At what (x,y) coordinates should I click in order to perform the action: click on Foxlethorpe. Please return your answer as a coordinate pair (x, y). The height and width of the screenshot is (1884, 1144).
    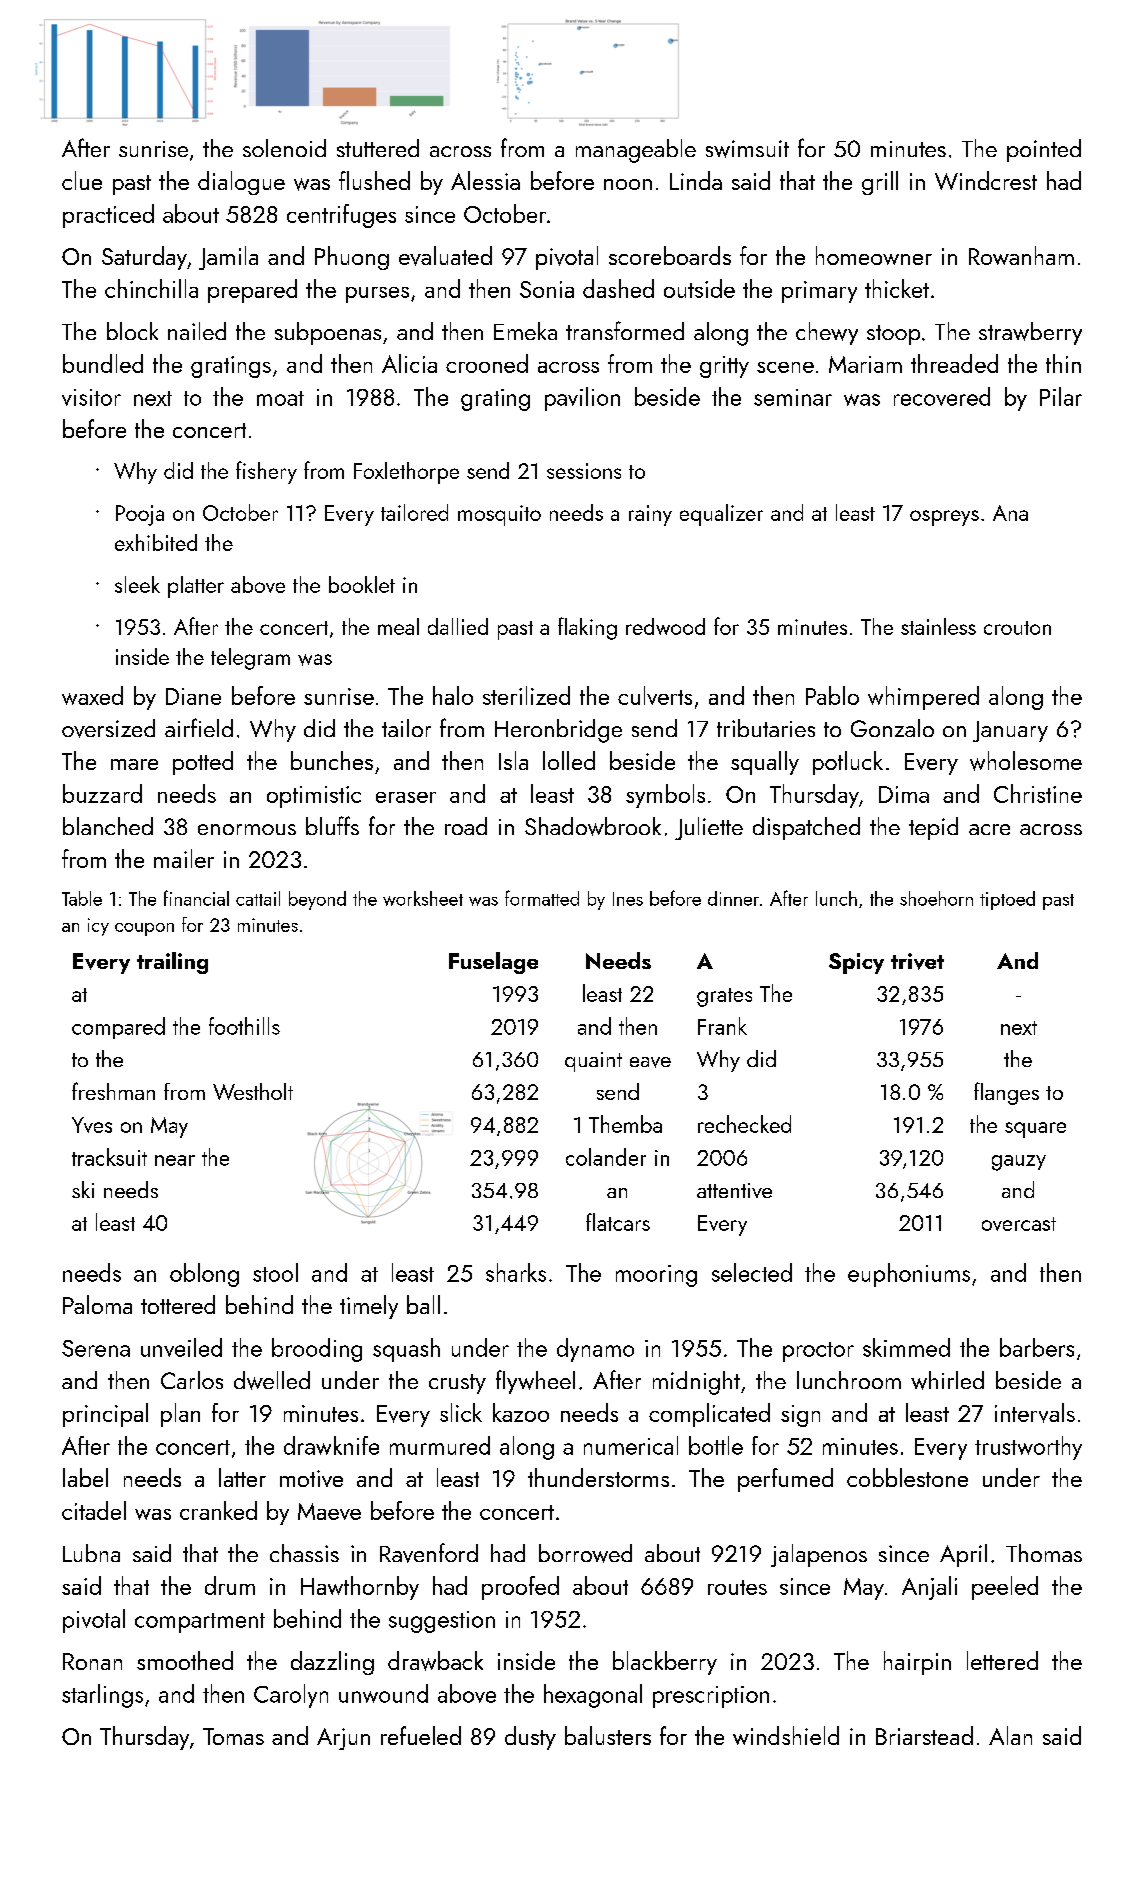
    Looking at the image, I should click on (406, 473).
